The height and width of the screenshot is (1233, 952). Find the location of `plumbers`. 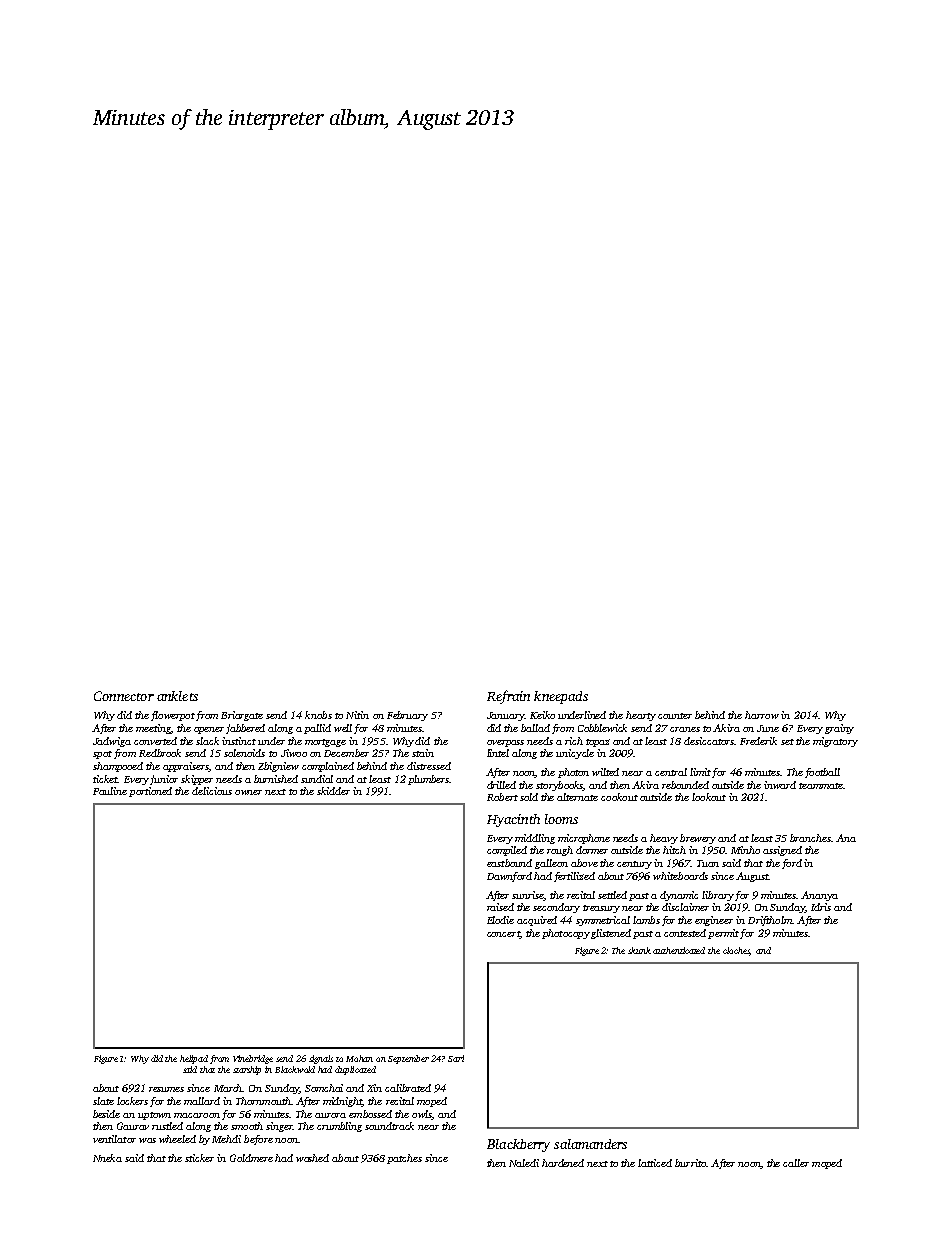

plumbers is located at coordinates (428, 780).
